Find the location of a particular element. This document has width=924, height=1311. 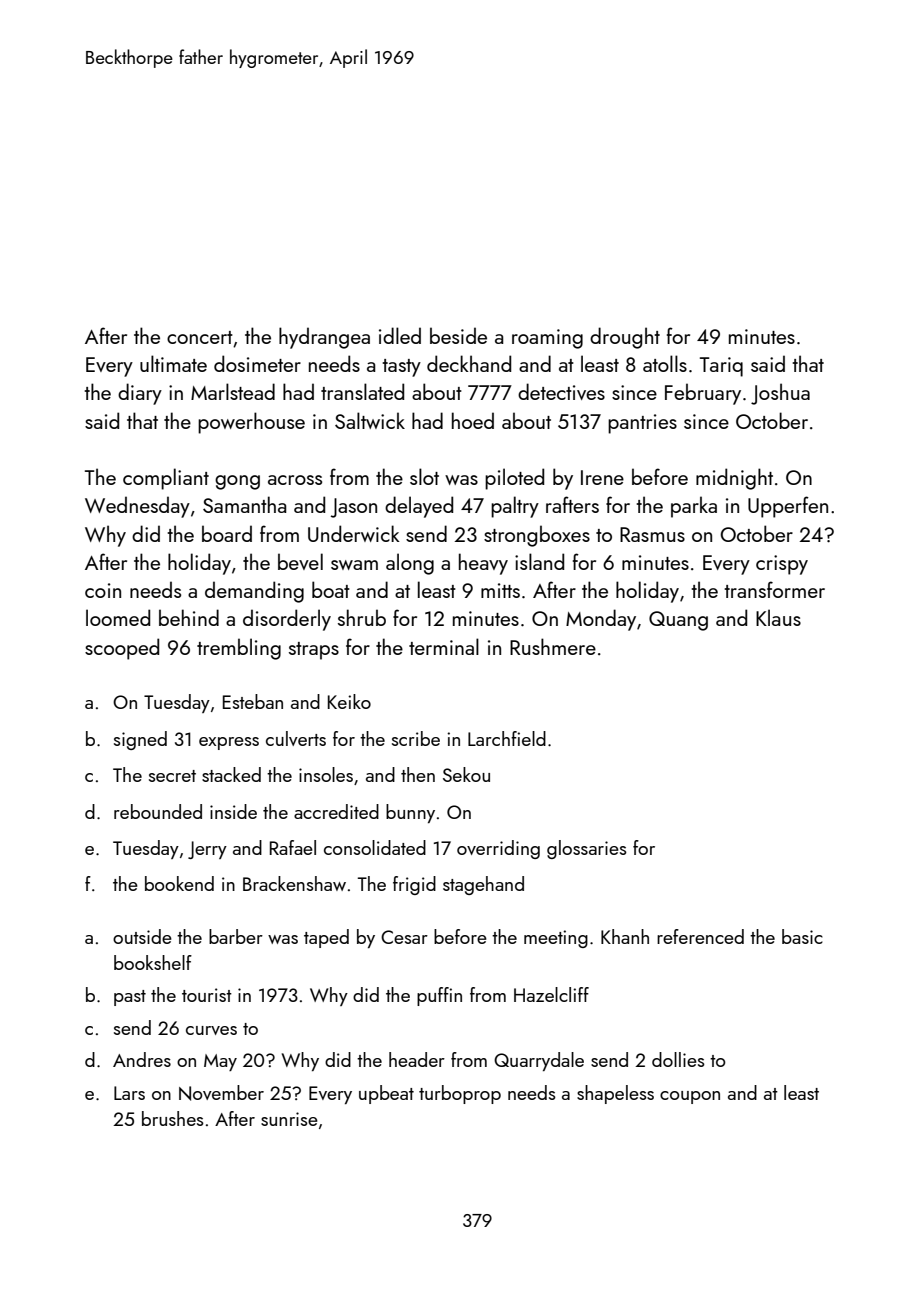

shapeless is located at coordinates (615, 1094).
